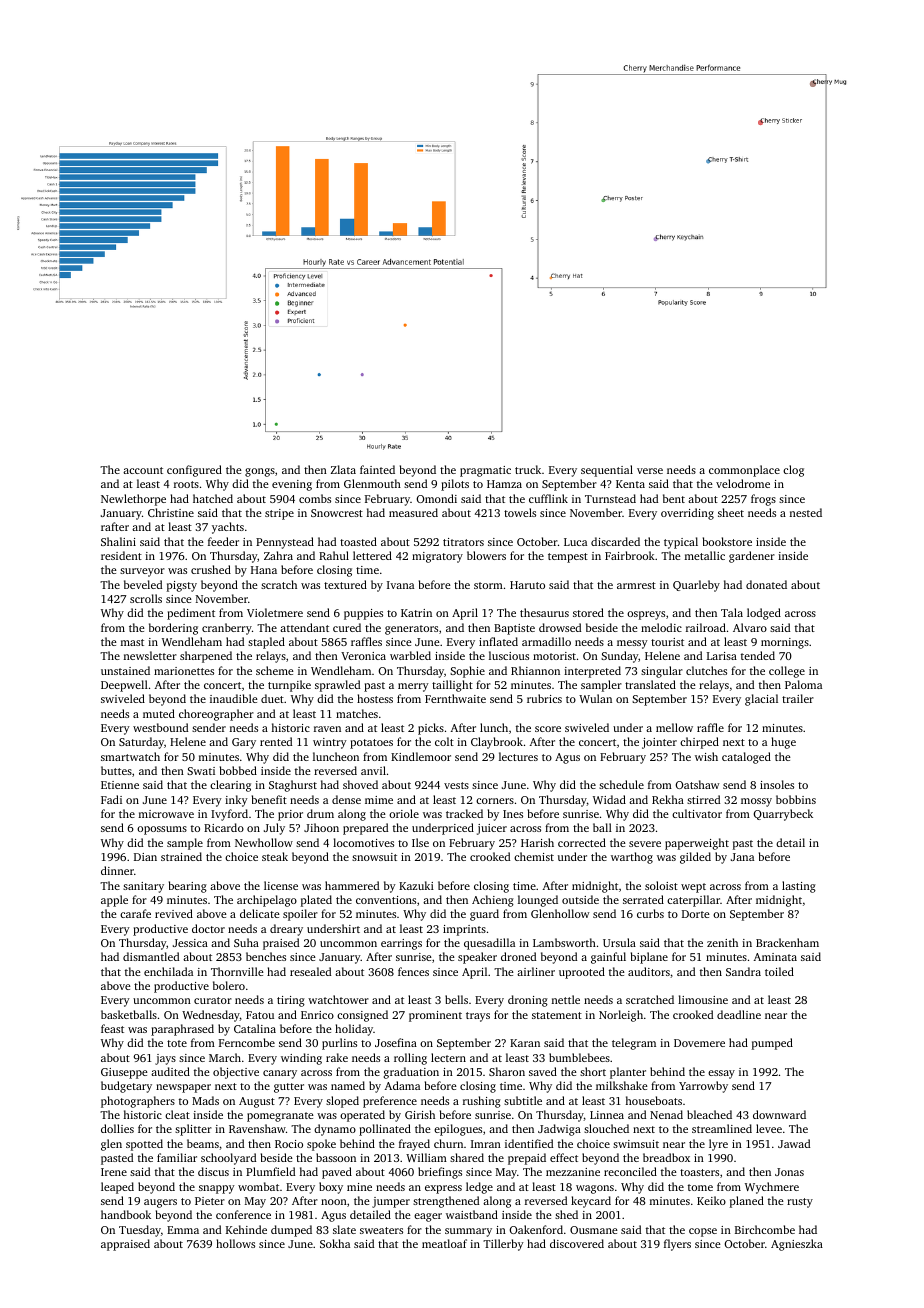 This image has width=924, height=1308. Describe the element at coordinates (797, 1245) in the image. I see `Agnieszka` at that location.
